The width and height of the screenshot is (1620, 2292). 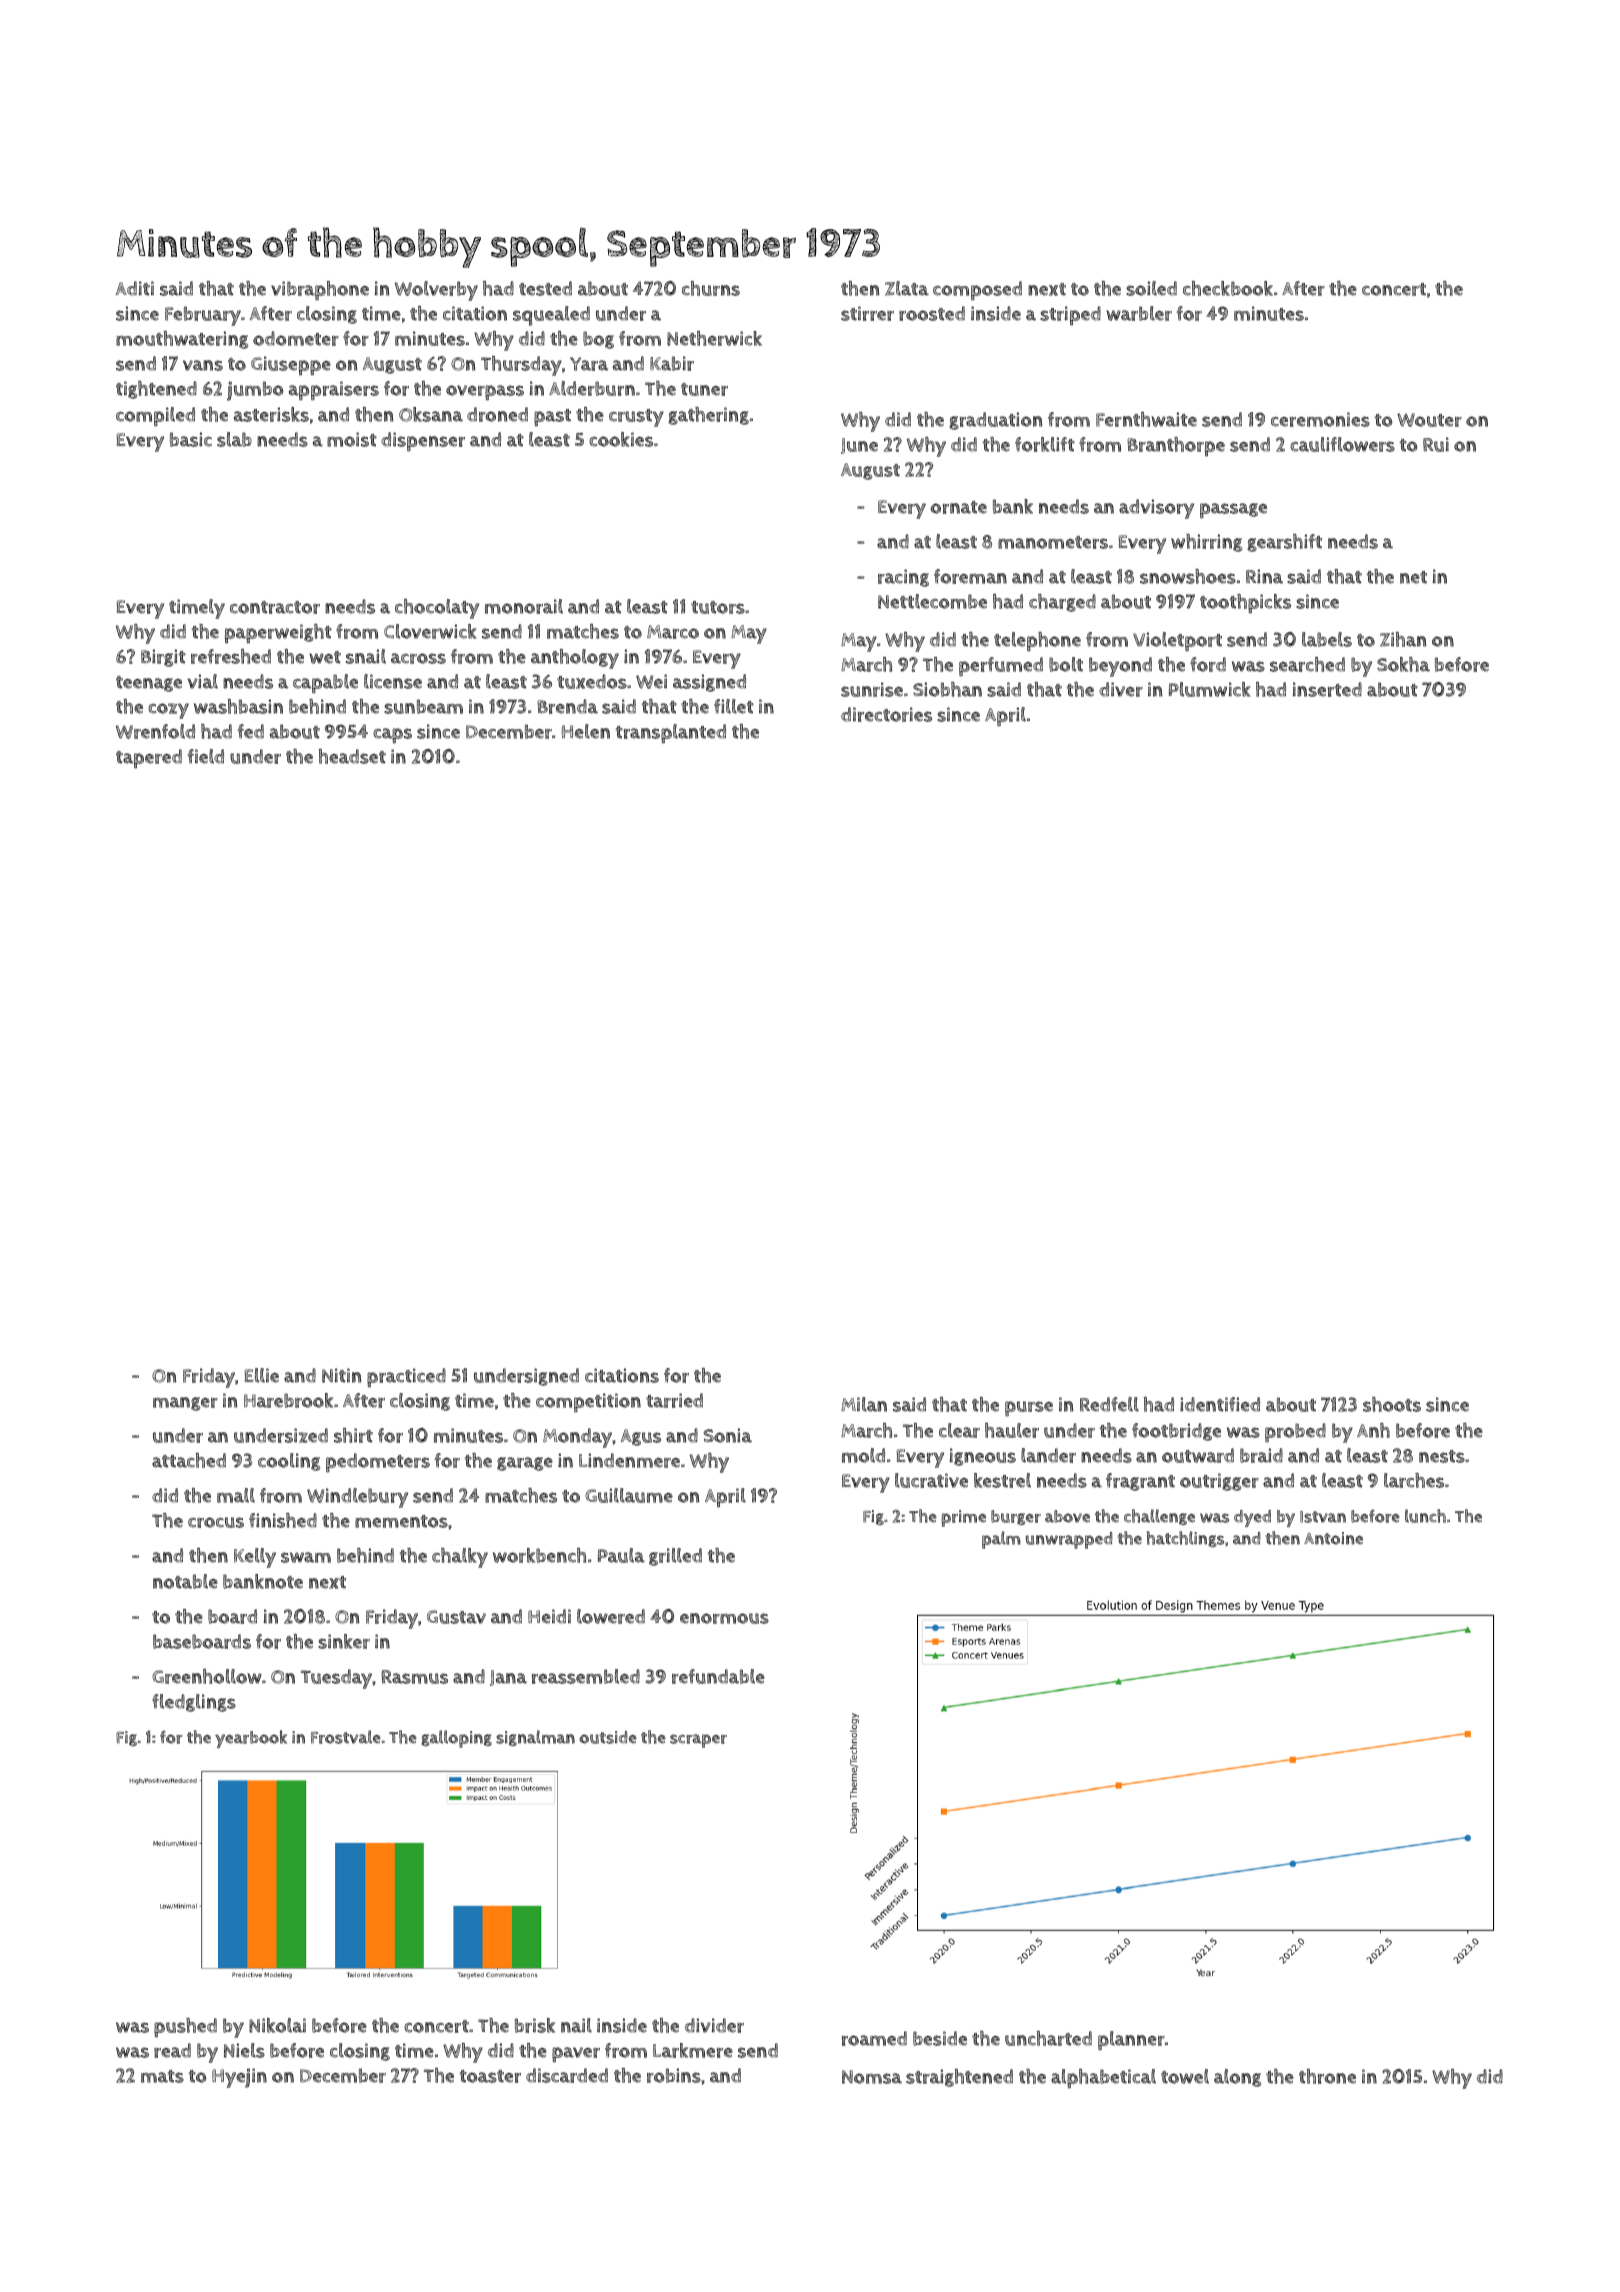 What do you see at coordinates (718, 1676) in the screenshot?
I see `refundable` at bounding box center [718, 1676].
